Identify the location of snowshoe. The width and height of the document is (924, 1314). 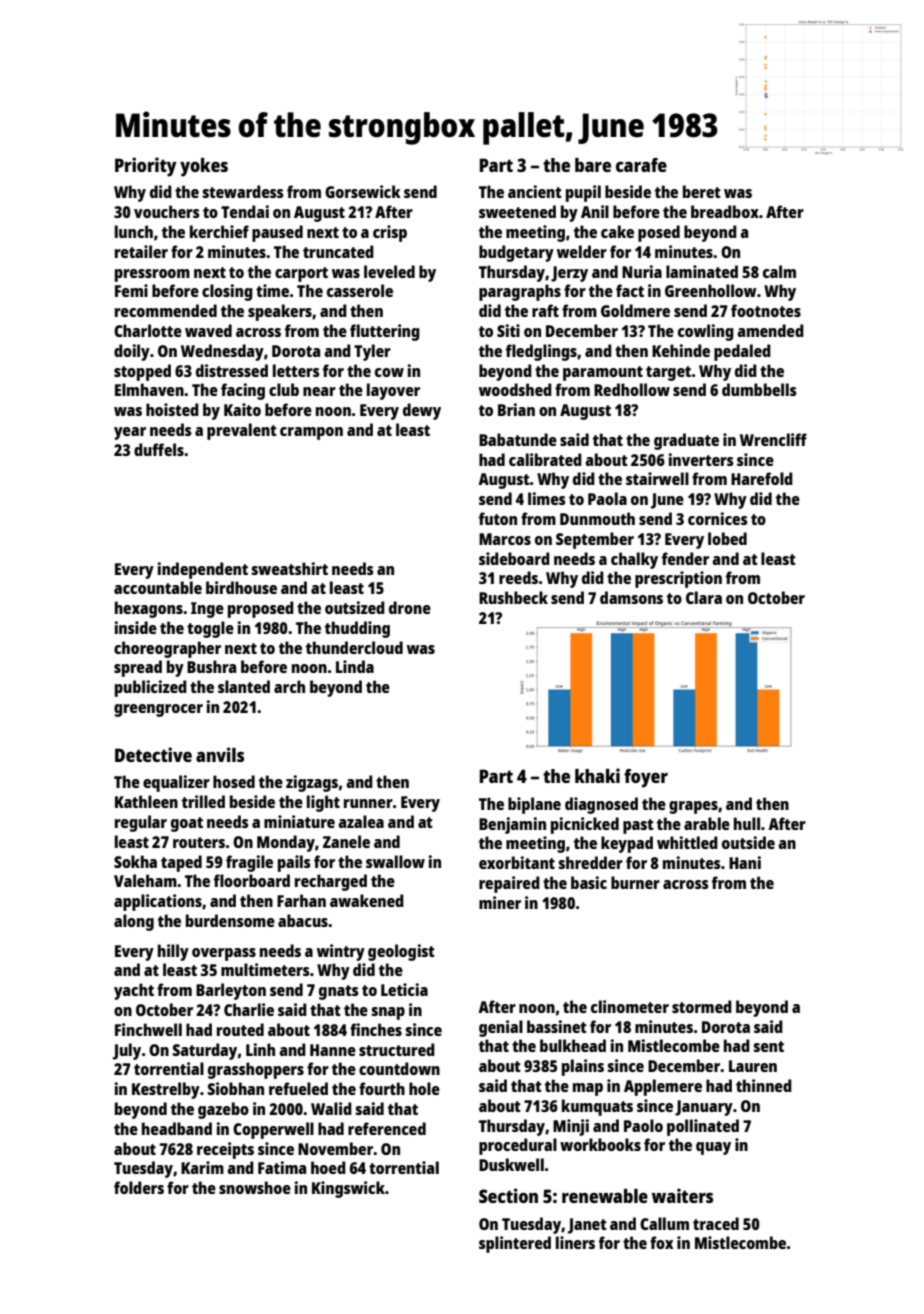
(255, 1187).
